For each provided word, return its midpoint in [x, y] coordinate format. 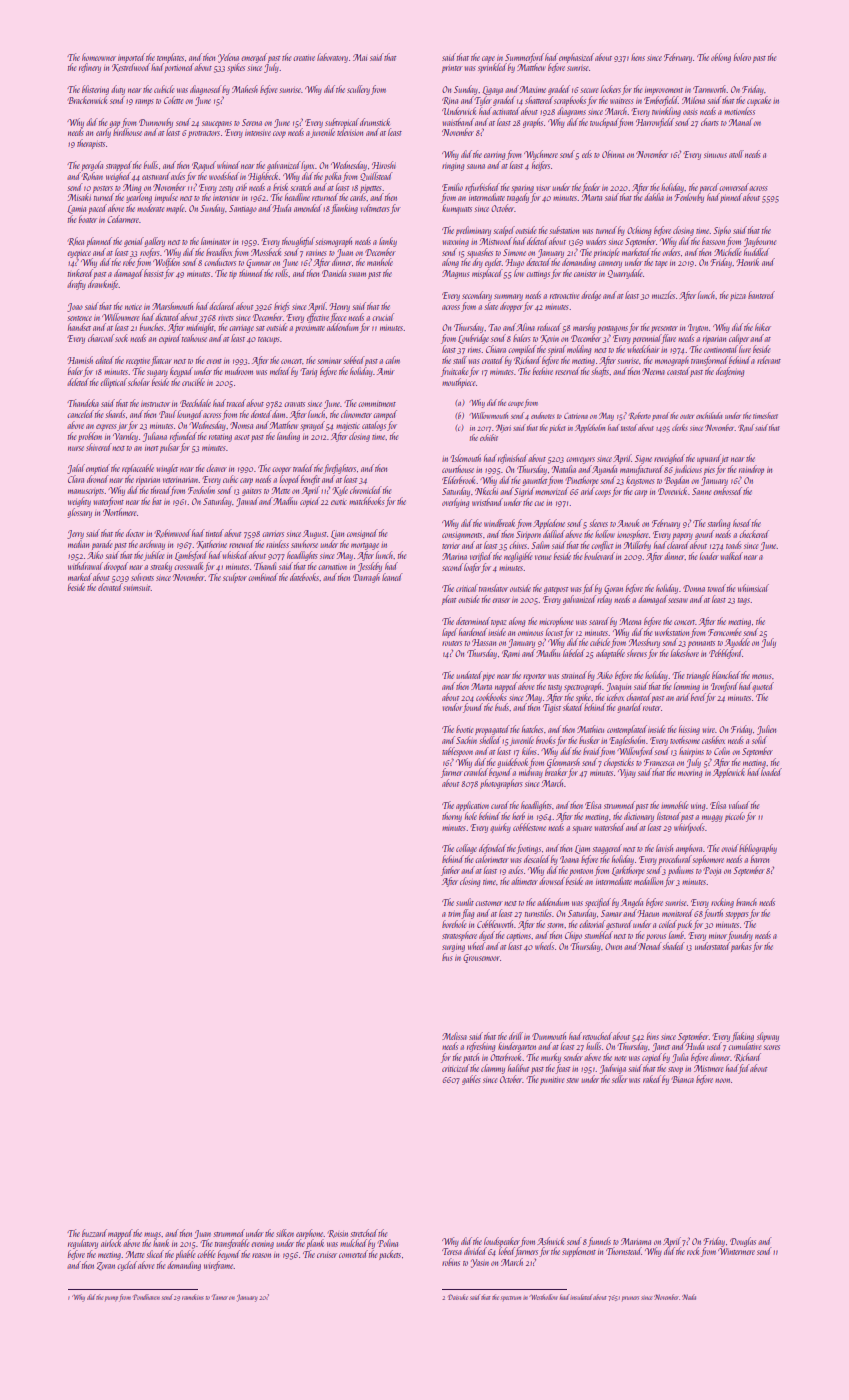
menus [762, 676]
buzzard [94, 1233]
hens [638, 57]
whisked [235, 555]
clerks [680, 427]
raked [652, 1079]
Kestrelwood [131, 67]
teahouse [194, 338]
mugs [152, 1235]
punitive [552, 1081]
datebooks [304, 577]
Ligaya [492, 90]
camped [385, 415]
